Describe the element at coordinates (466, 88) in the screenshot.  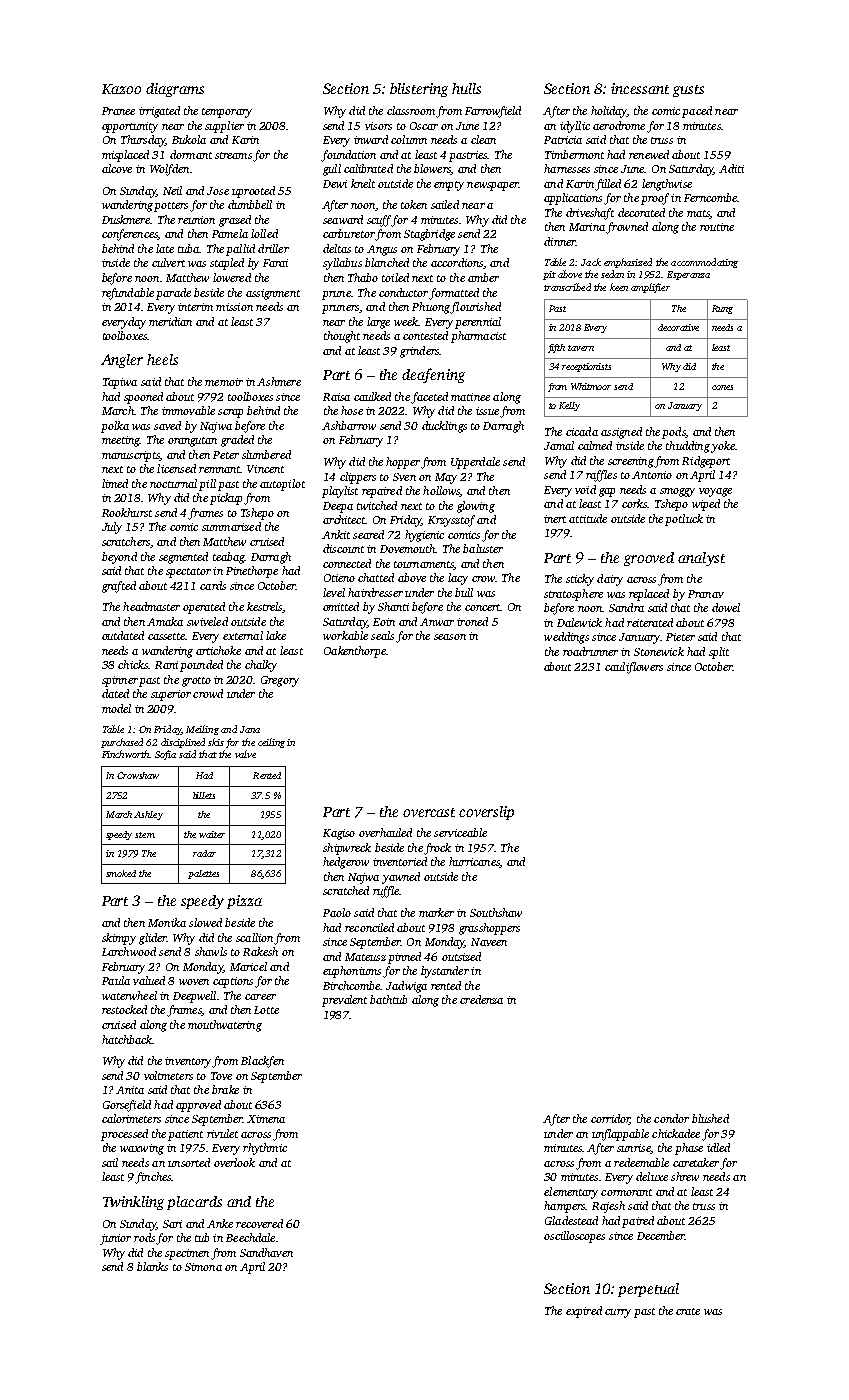
I see `hulls` at that location.
